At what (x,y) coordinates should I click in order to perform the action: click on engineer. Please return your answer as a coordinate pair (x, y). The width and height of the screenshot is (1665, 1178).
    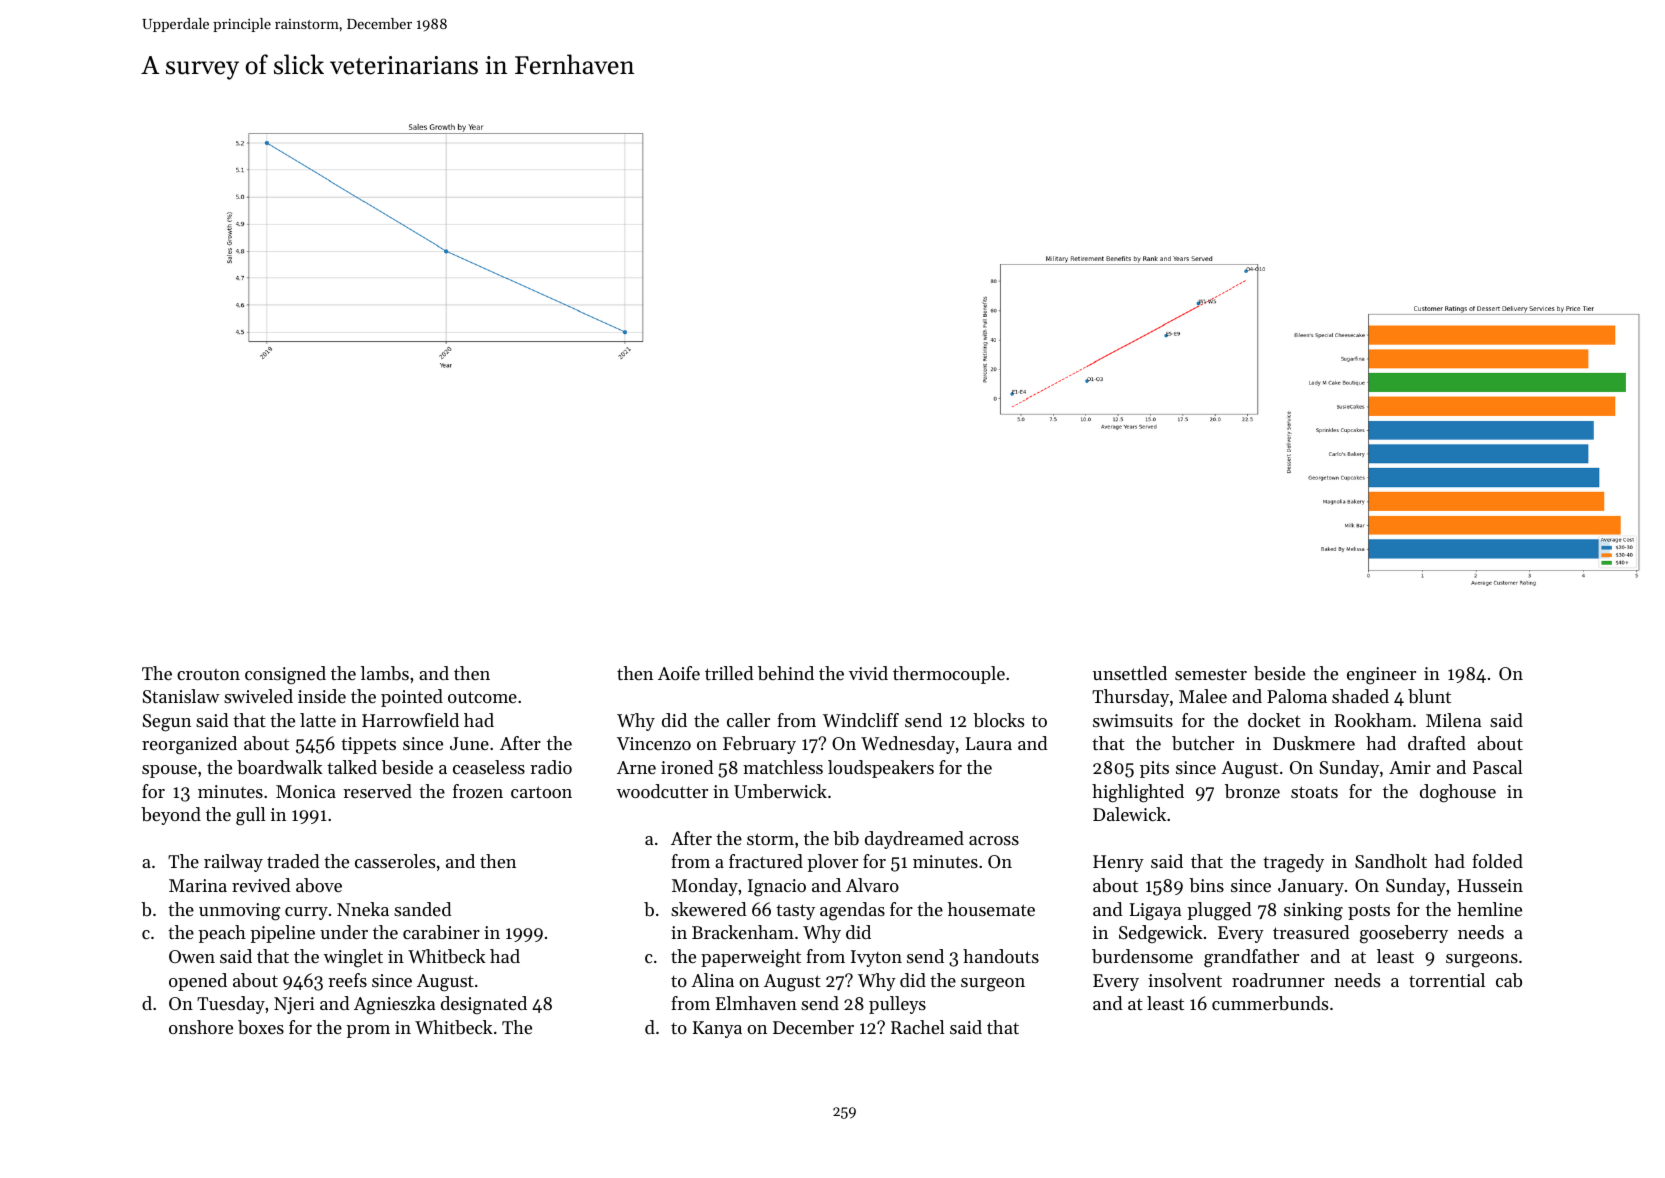
    Looking at the image, I should click on (1381, 676).
